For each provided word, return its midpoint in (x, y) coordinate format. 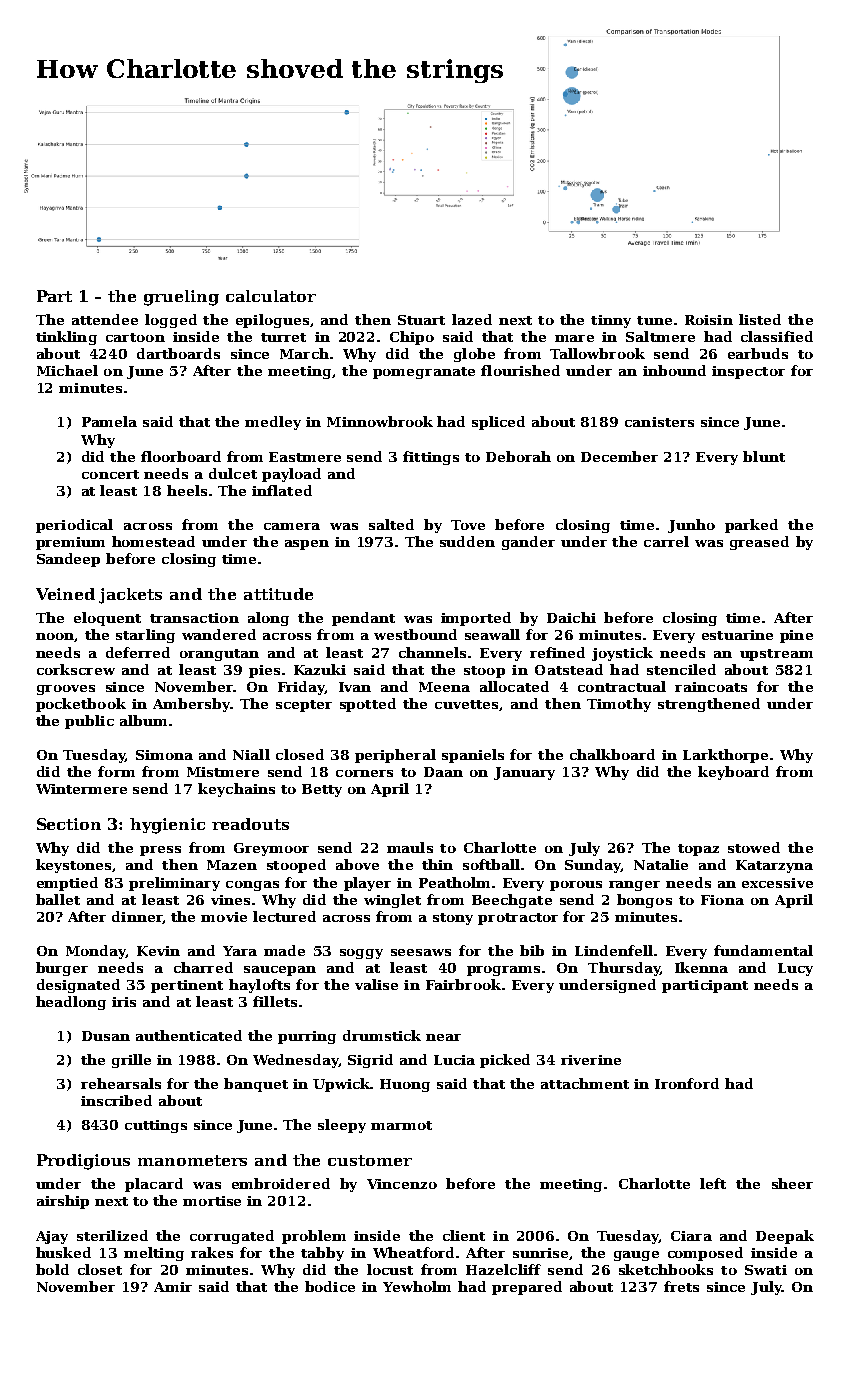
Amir (173, 1287)
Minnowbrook (380, 421)
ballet (58, 899)
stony (453, 919)
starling (145, 636)
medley (273, 423)
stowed (754, 847)
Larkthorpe (725, 756)
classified (777, 336)
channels (432, 652)
